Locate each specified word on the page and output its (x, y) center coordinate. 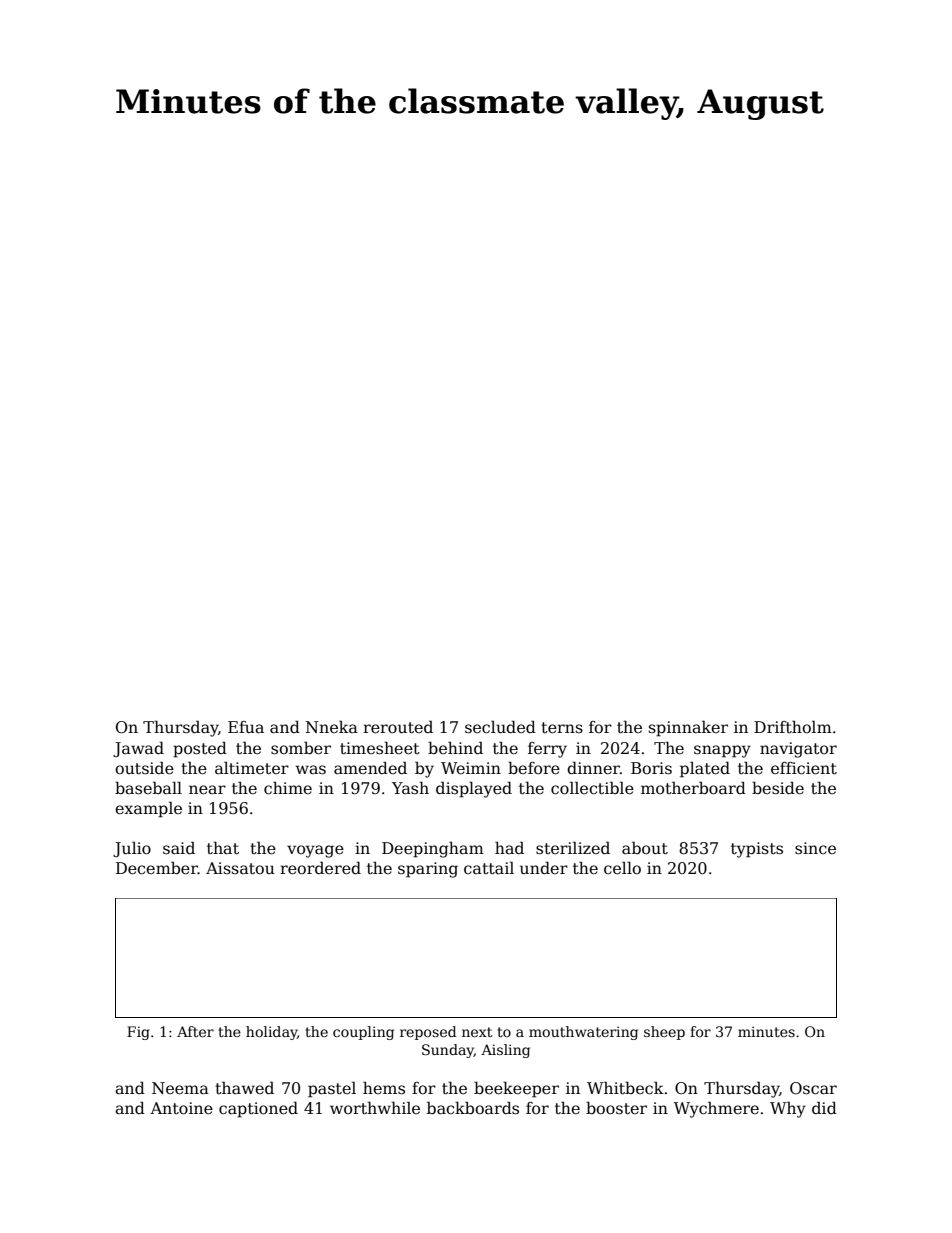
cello (622, 867)
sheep (664, 1033)
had (509, 847)
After (195, 1031)
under (544, 868)
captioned (258, 1110)
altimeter (252, 768)
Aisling (505, 1051)
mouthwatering (583, 1033)
